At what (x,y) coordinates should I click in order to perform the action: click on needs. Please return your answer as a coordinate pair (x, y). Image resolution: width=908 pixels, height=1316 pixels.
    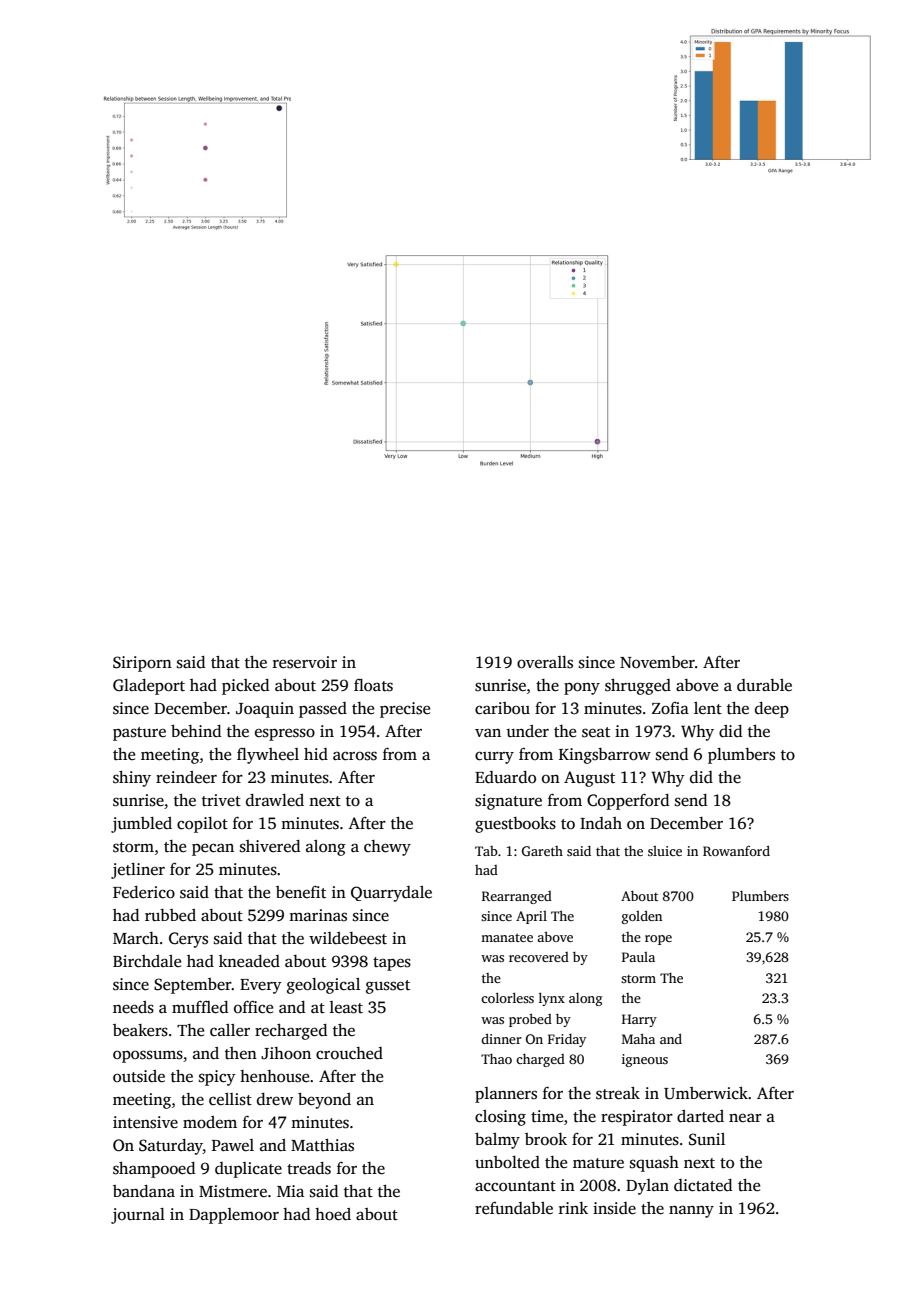
    Looking at the image, I should click on (133, 1007).
